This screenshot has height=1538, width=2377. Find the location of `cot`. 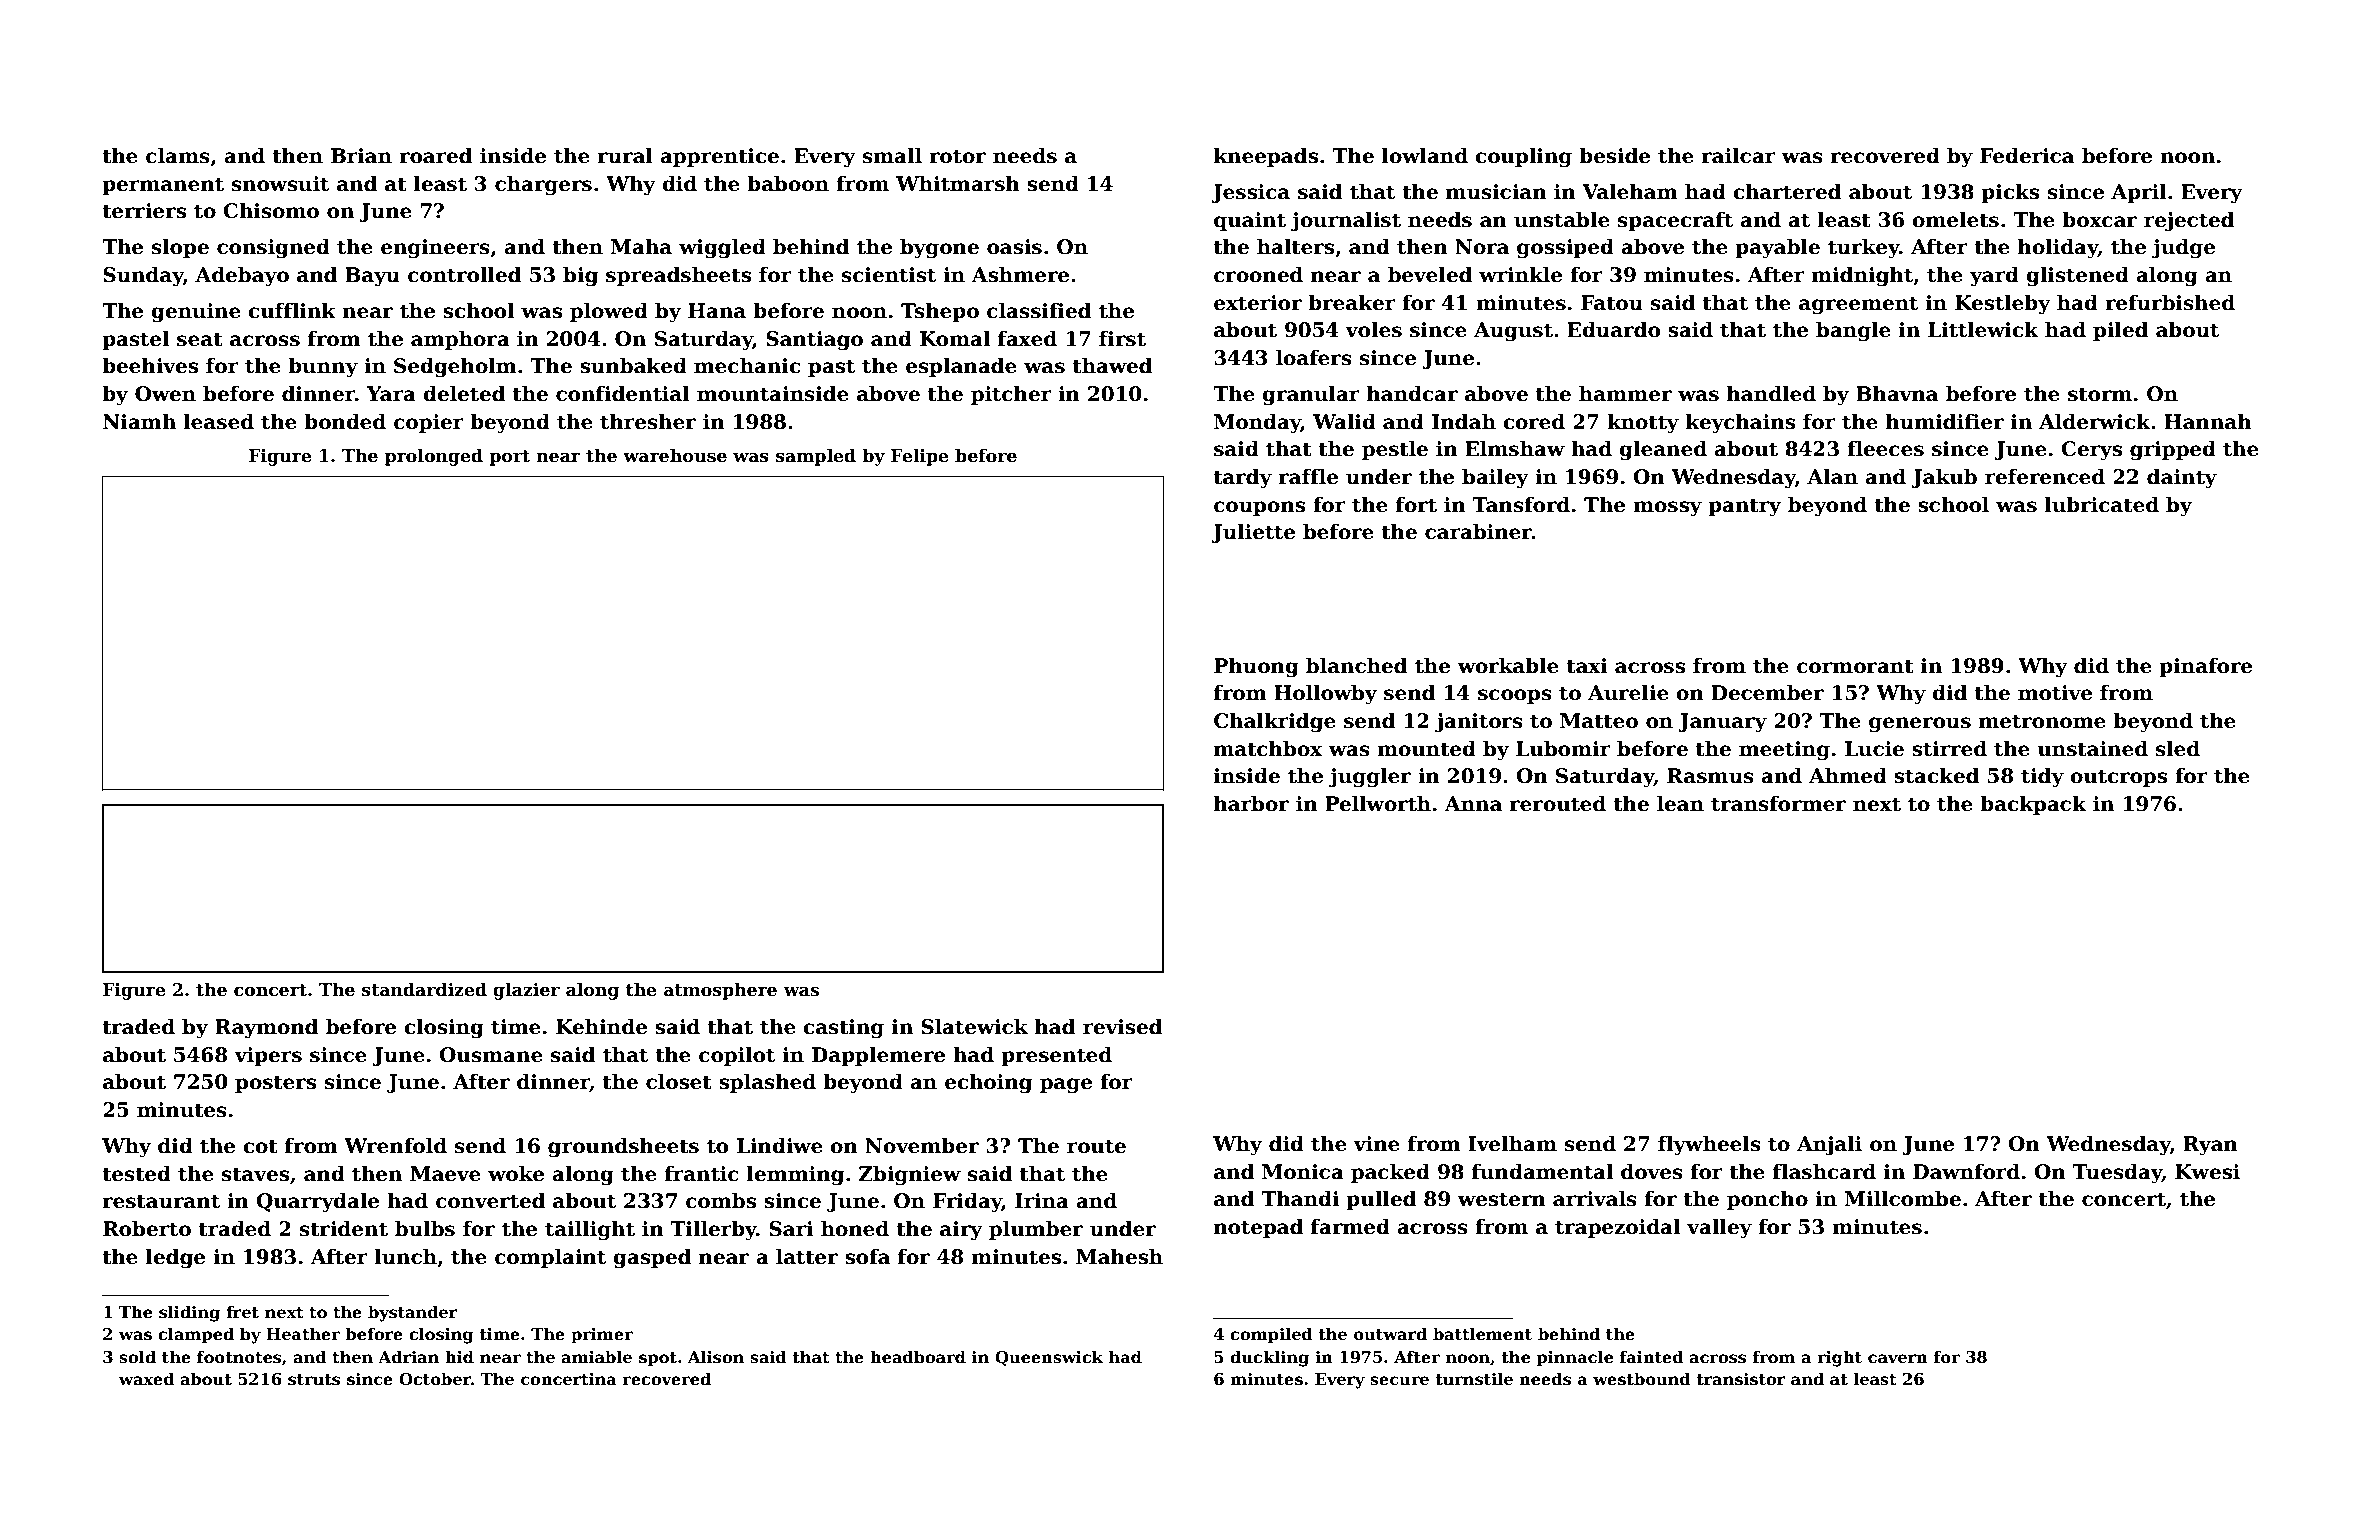

cot is located at coordinates (260, 1146).
